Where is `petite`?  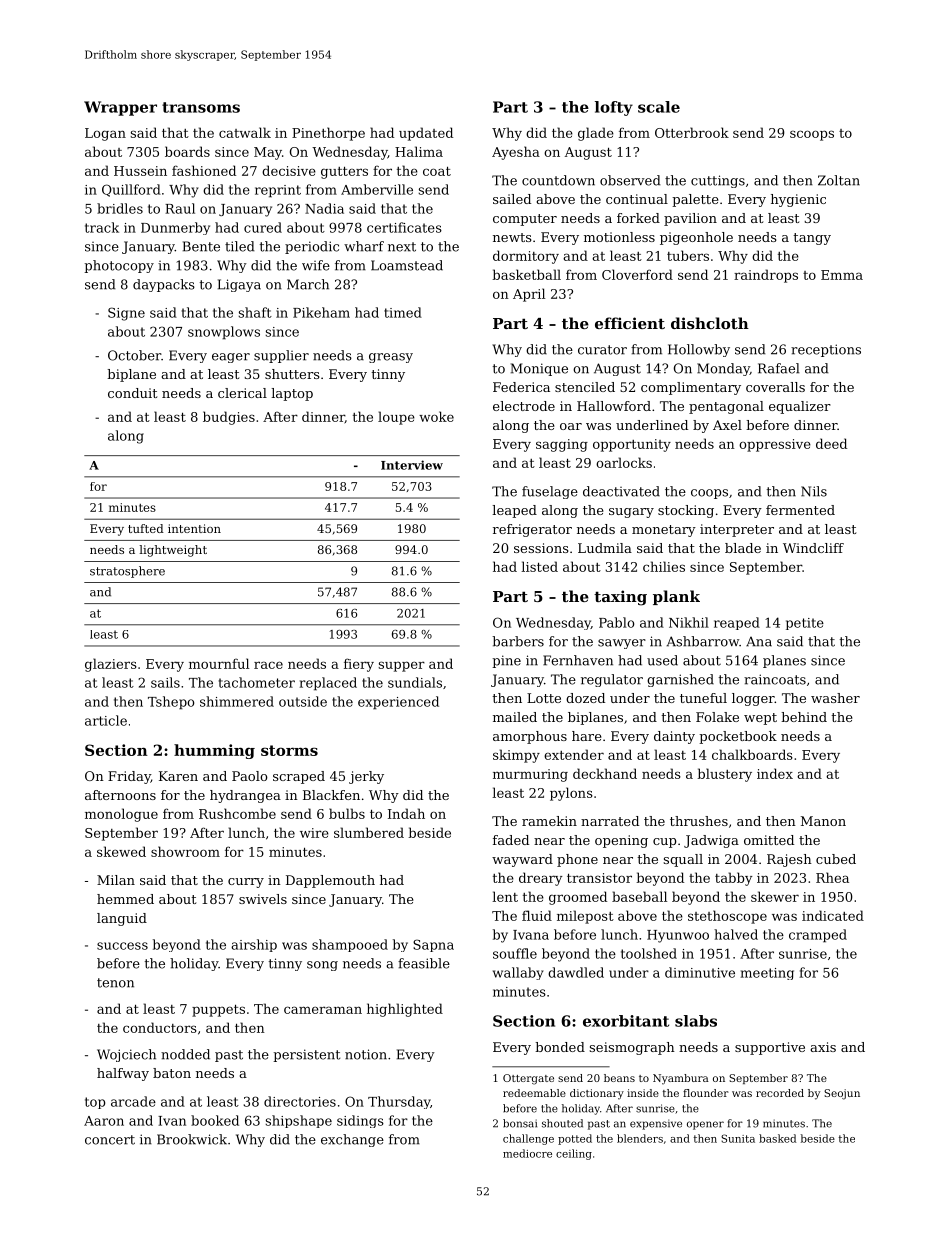 petite is located at coordinates (805, 624).
